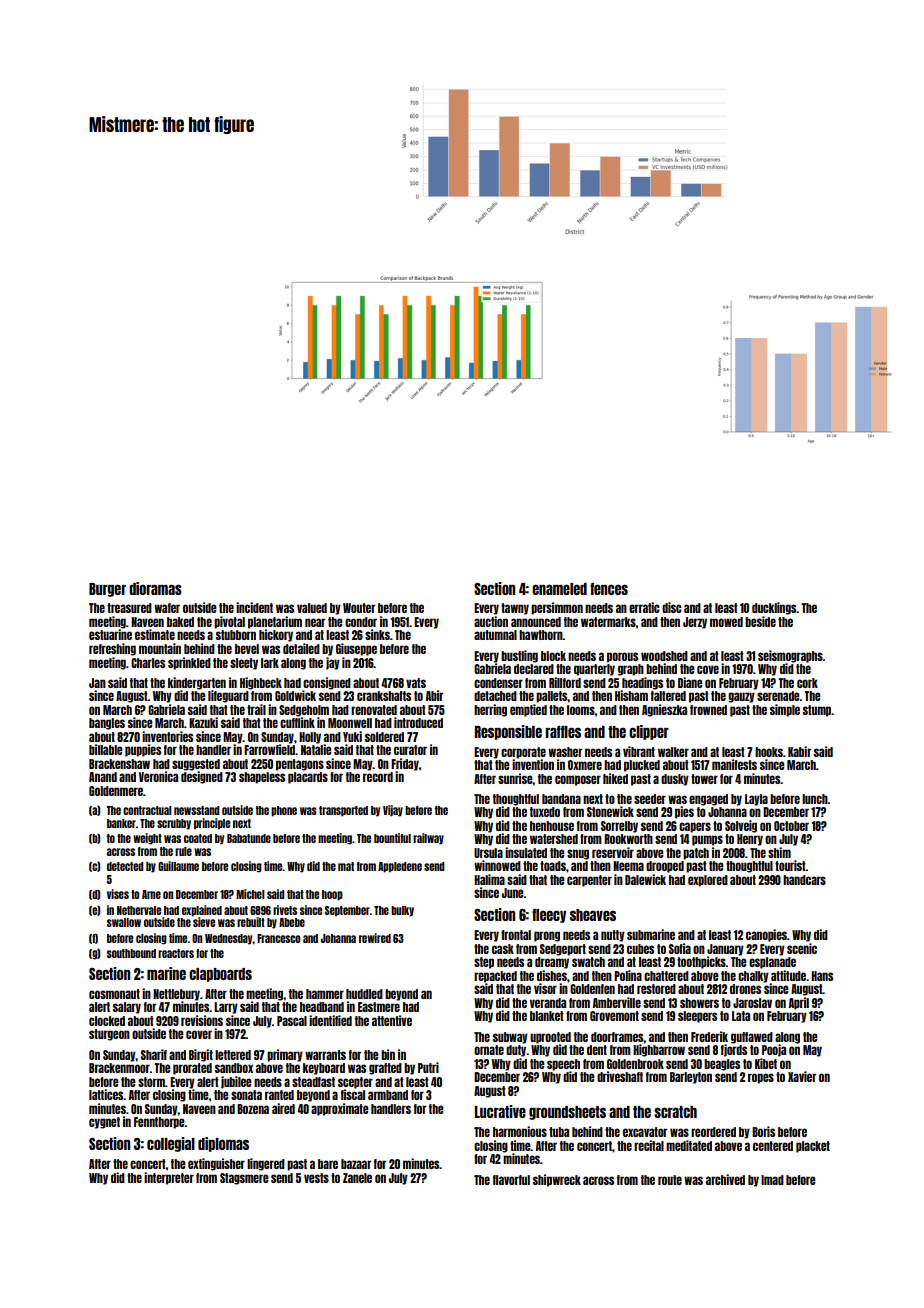  Describe the element at coordinates (760, 621) in the page. I see `beside` at that location.
